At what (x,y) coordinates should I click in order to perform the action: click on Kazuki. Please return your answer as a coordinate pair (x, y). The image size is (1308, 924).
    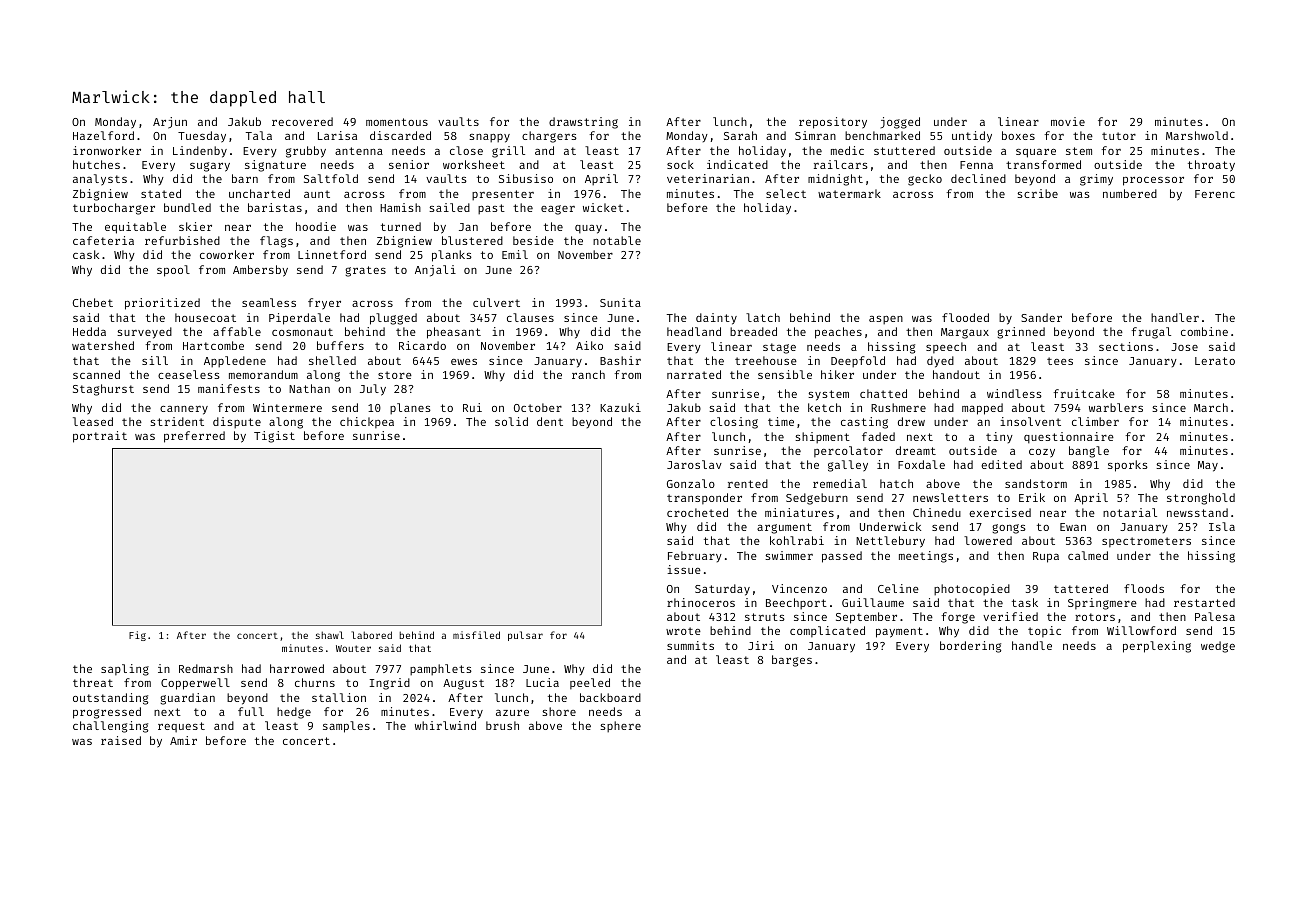
    Looking at the image, I should click on (620, 407).
